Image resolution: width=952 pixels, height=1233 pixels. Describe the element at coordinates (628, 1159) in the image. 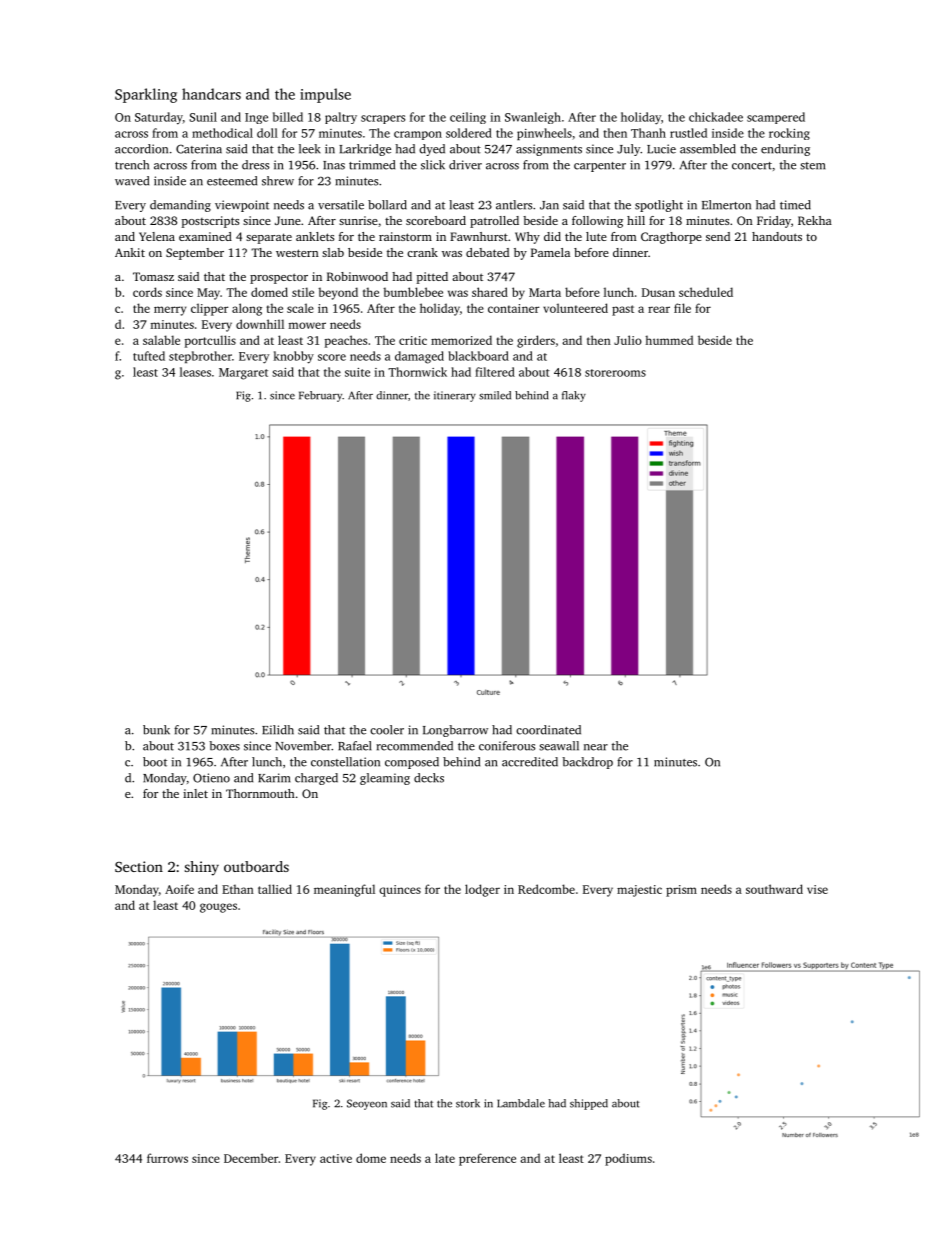

I see `podiums` at that location.
